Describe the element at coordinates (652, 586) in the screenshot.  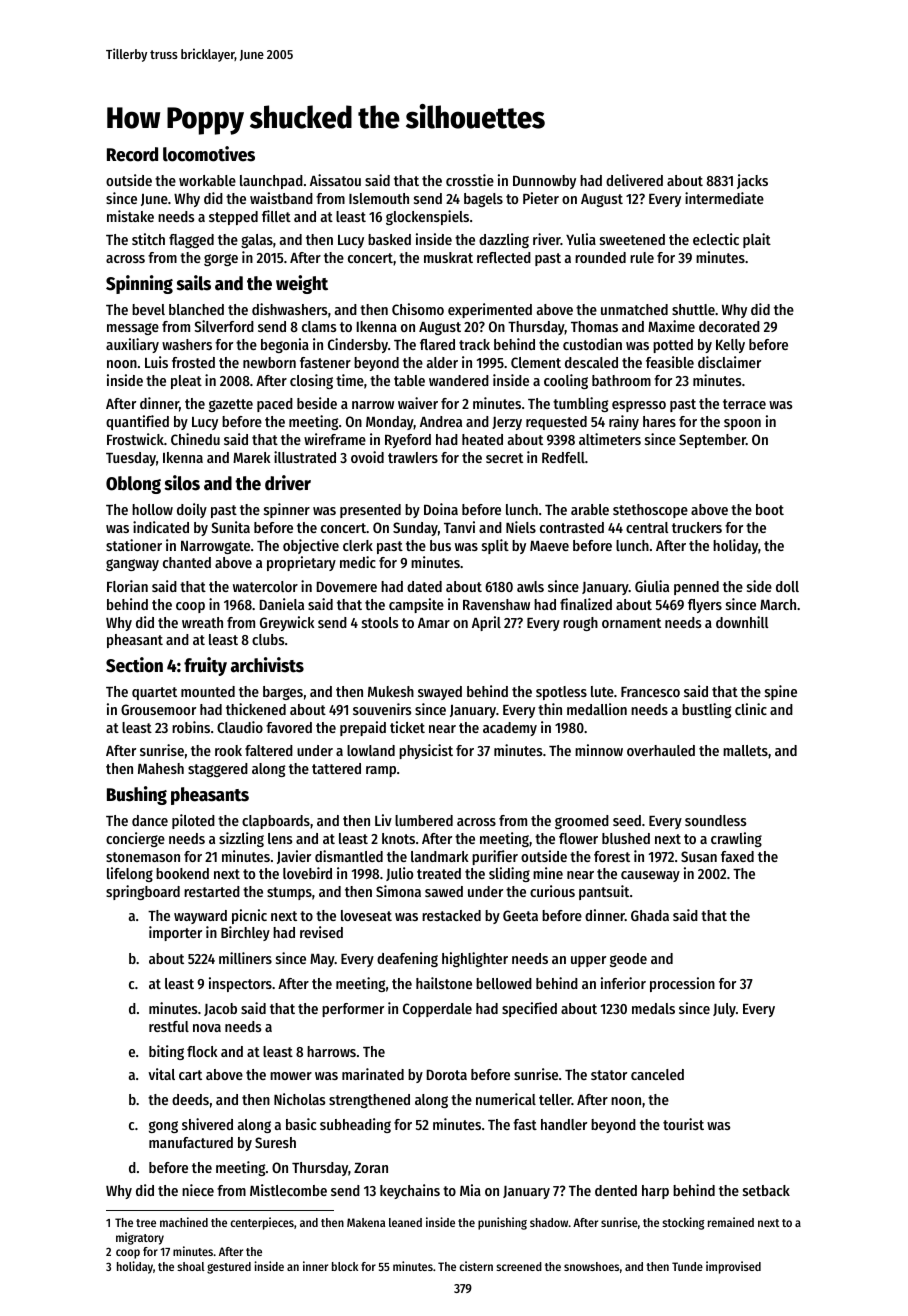
I see `Giulia` at that location.
